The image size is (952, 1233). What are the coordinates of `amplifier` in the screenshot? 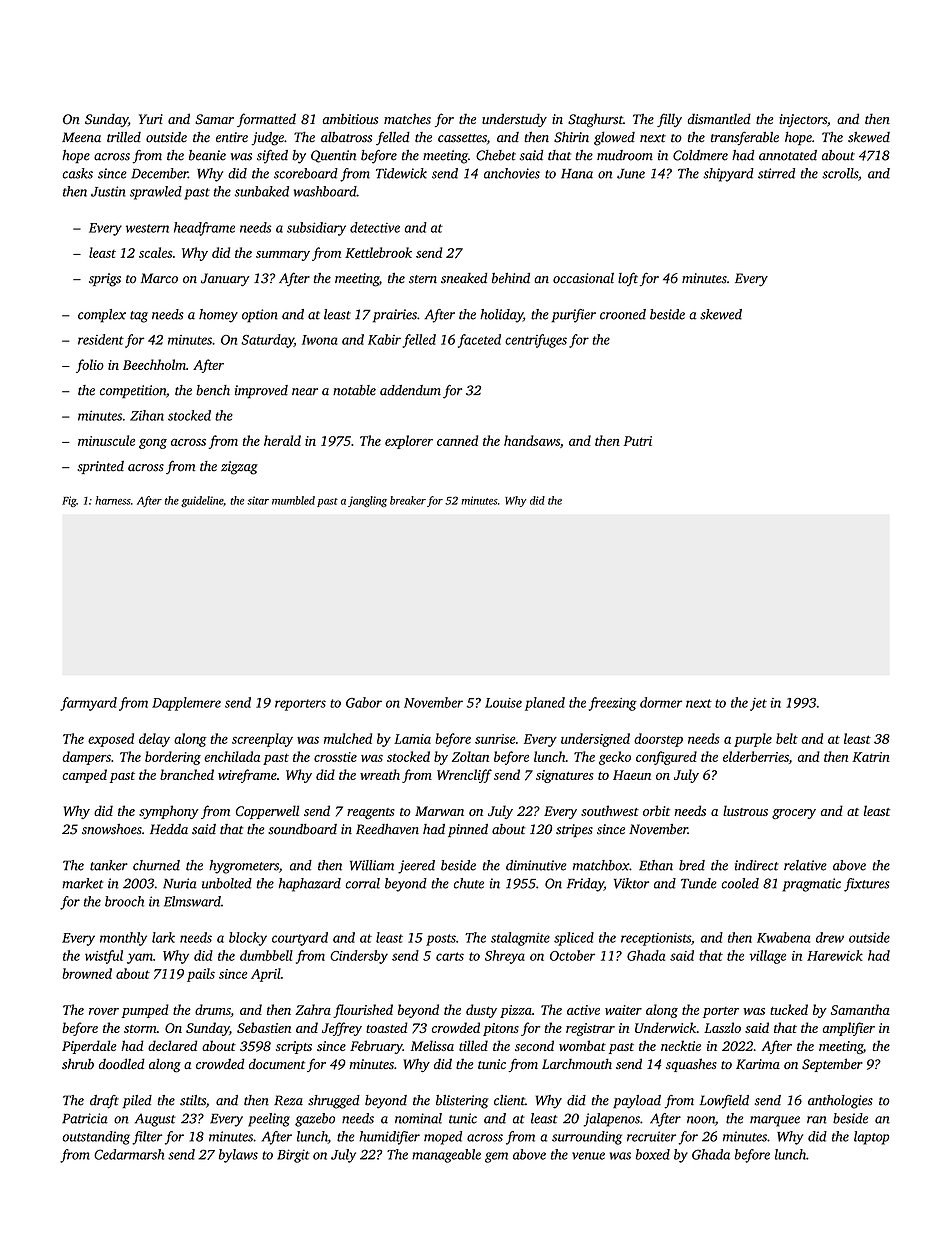 It's located at (848, 1029).
